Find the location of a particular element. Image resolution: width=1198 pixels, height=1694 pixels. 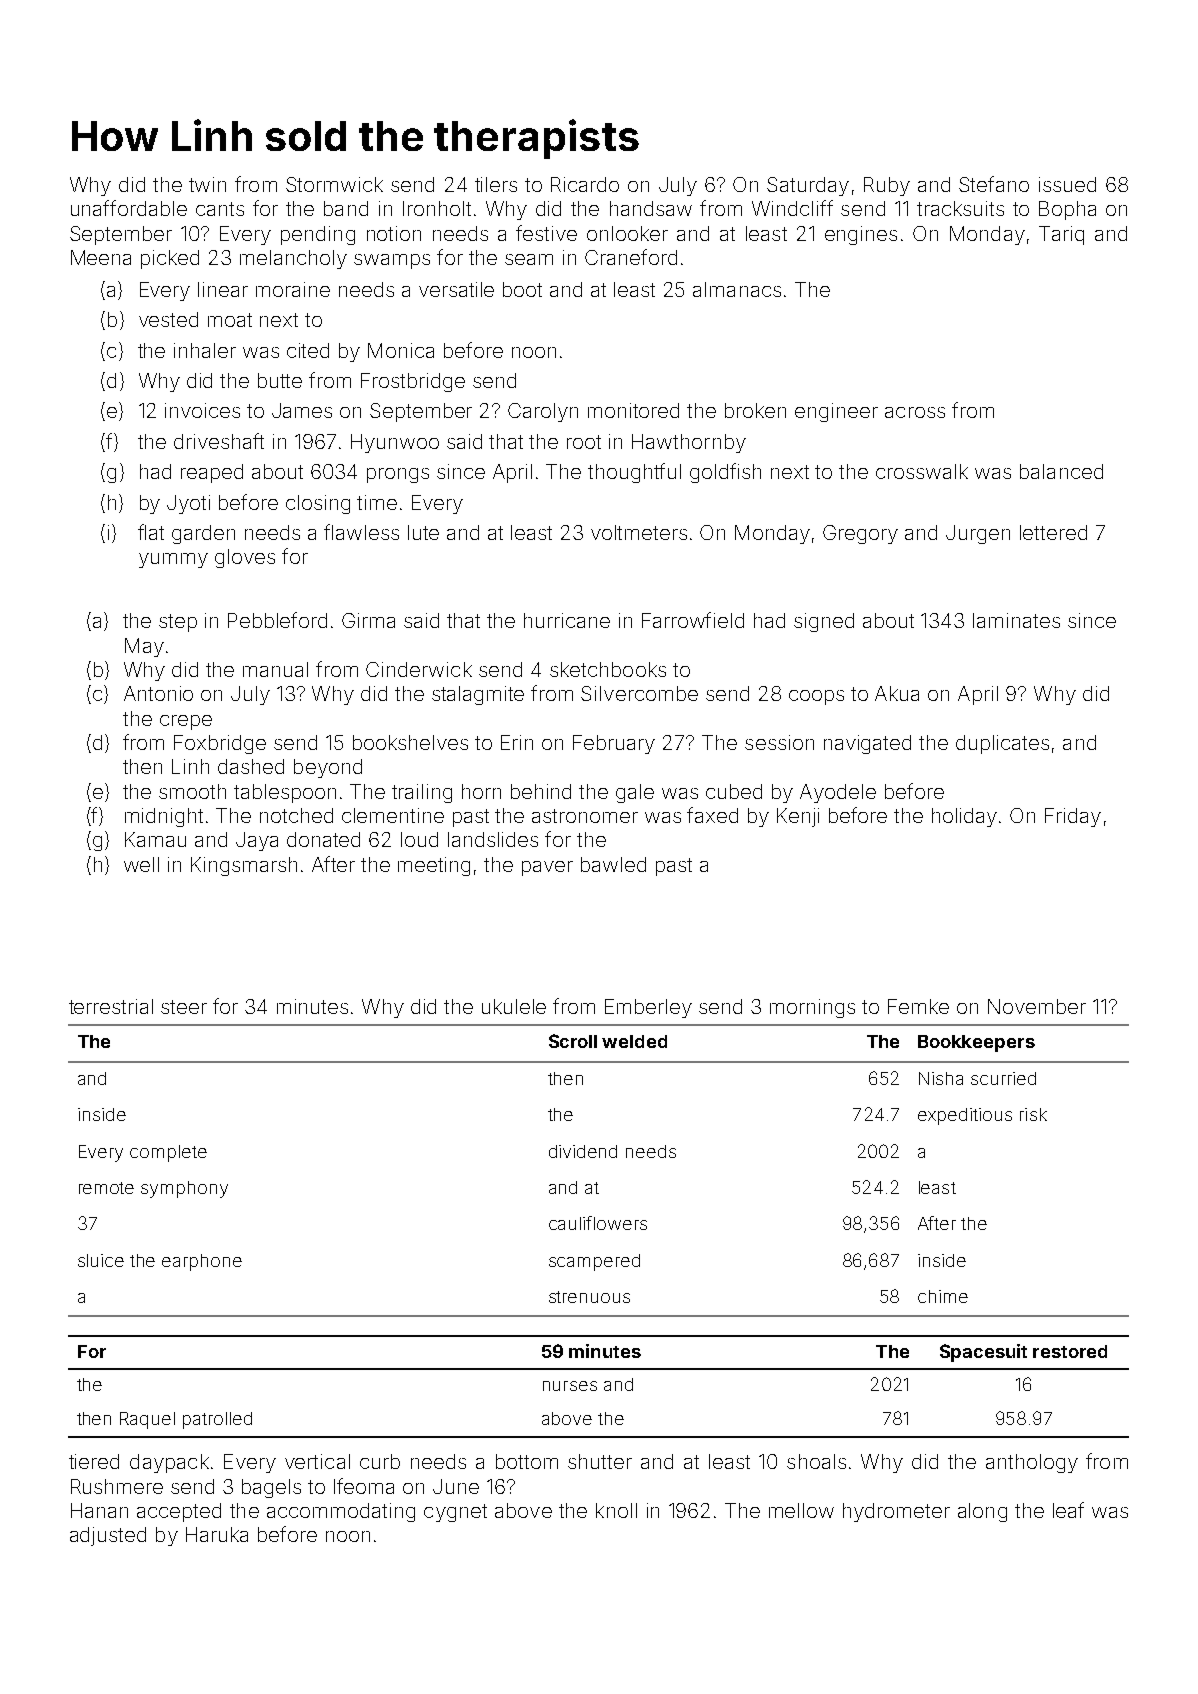

symphony is located at coordinates (184, 1189).
